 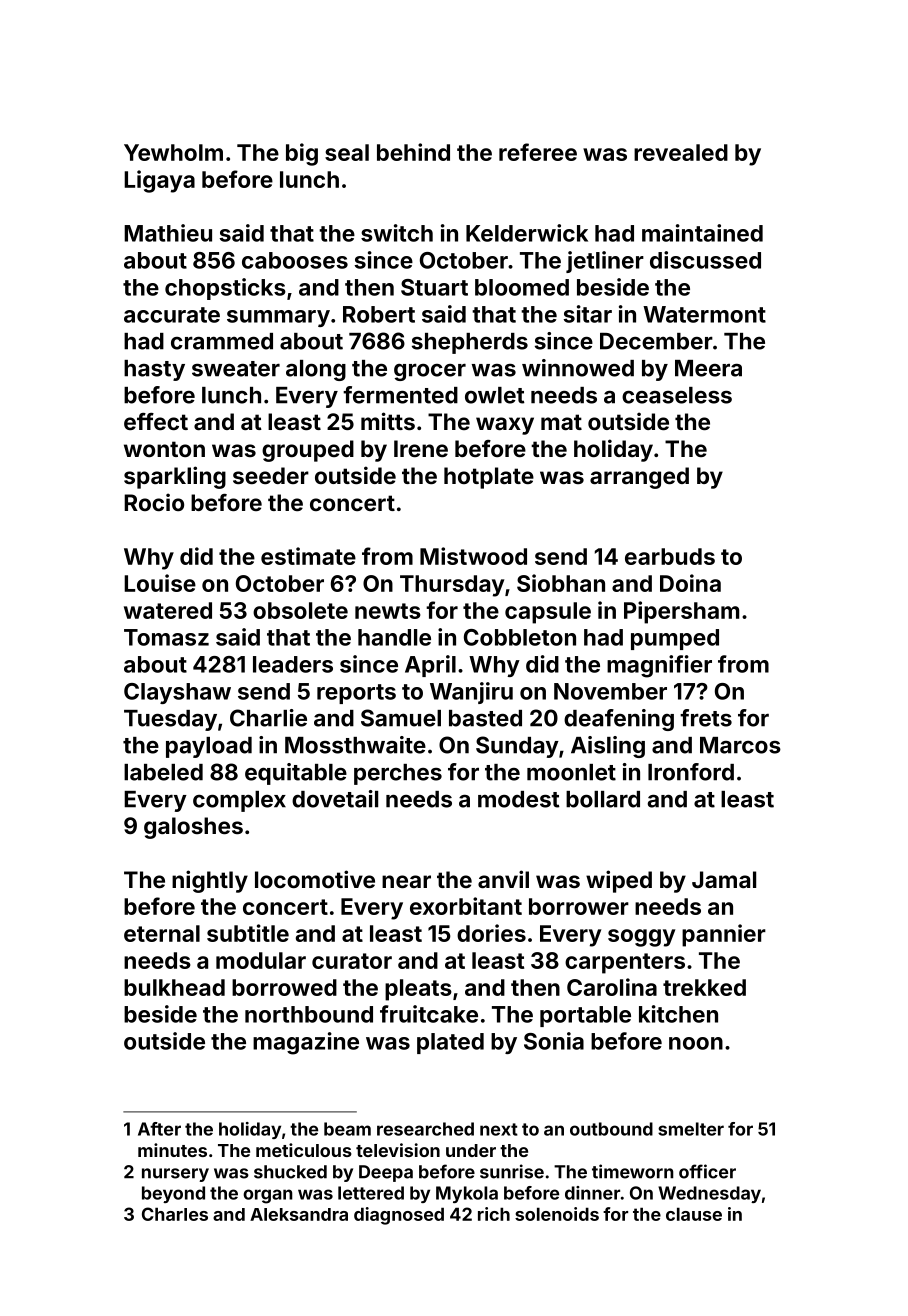 I want to click on pleats, so click(x=418, y=990).
